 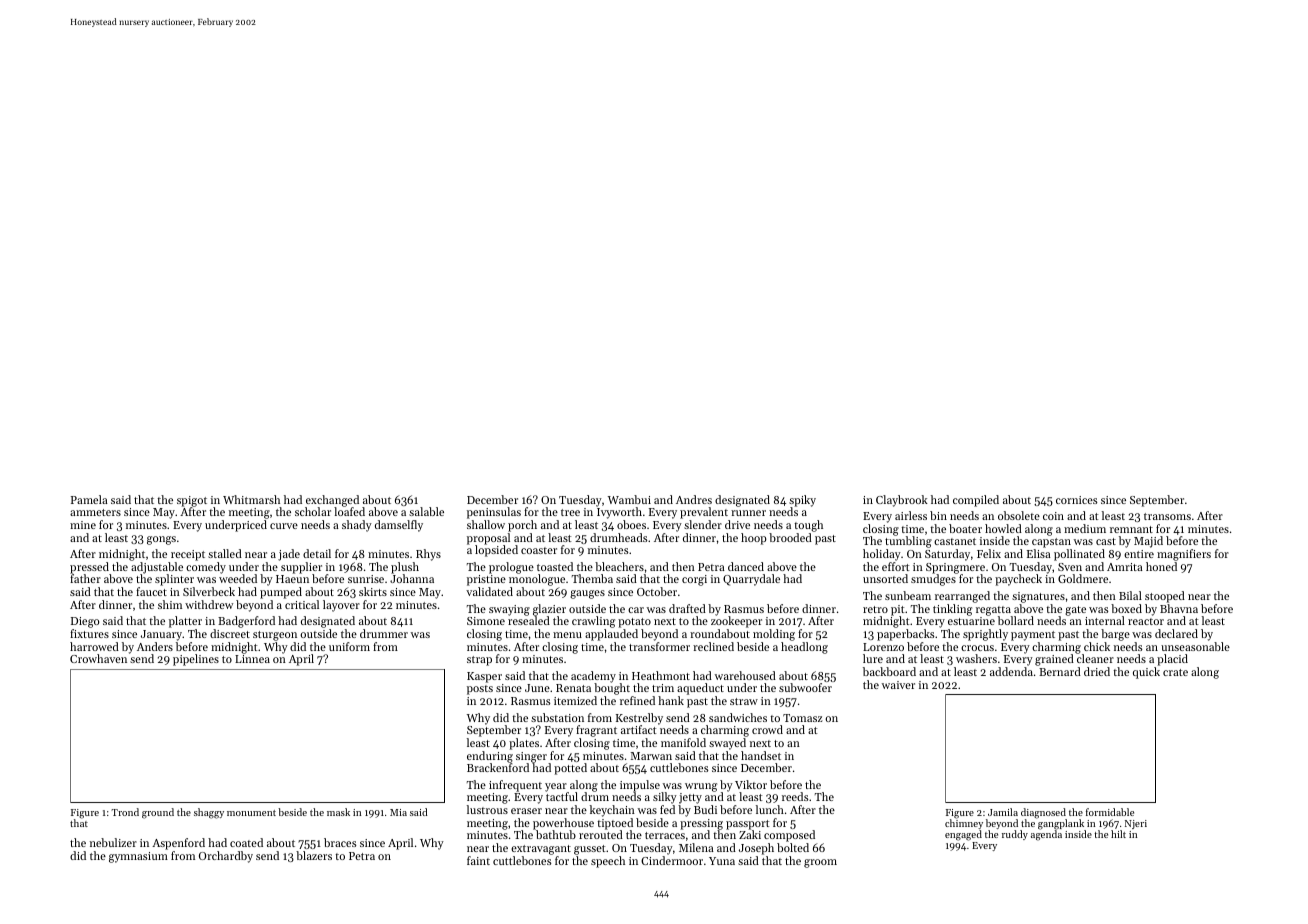 What do you see at coordinates (1175, 672) in the screenshot?
I see `crate` at bounding box center [1175, 672].
